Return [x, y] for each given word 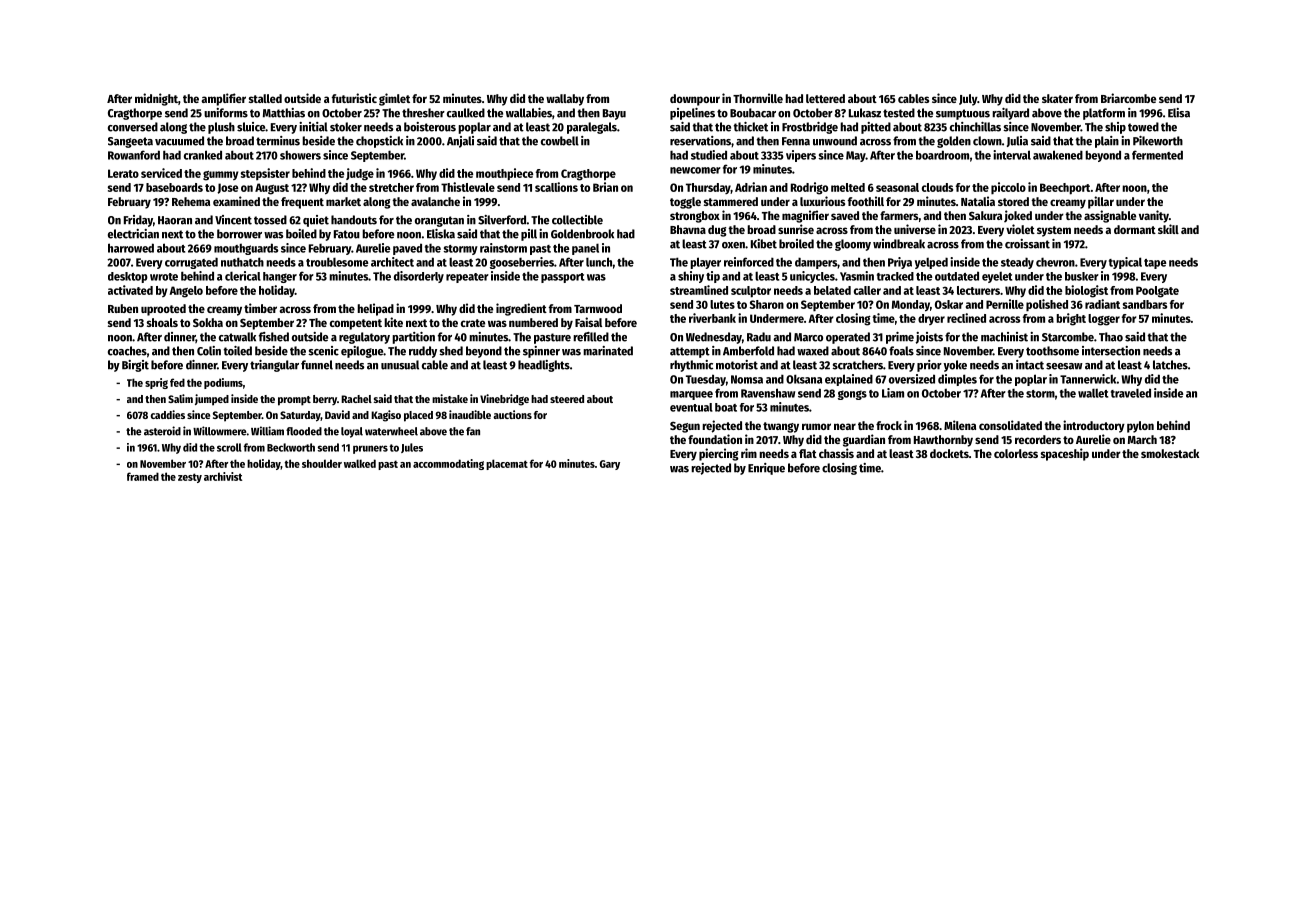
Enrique [766, 469]
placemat [507, 464]
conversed [133, 127]
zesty [190, 478]
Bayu [614, 114]
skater [1057, 98]
